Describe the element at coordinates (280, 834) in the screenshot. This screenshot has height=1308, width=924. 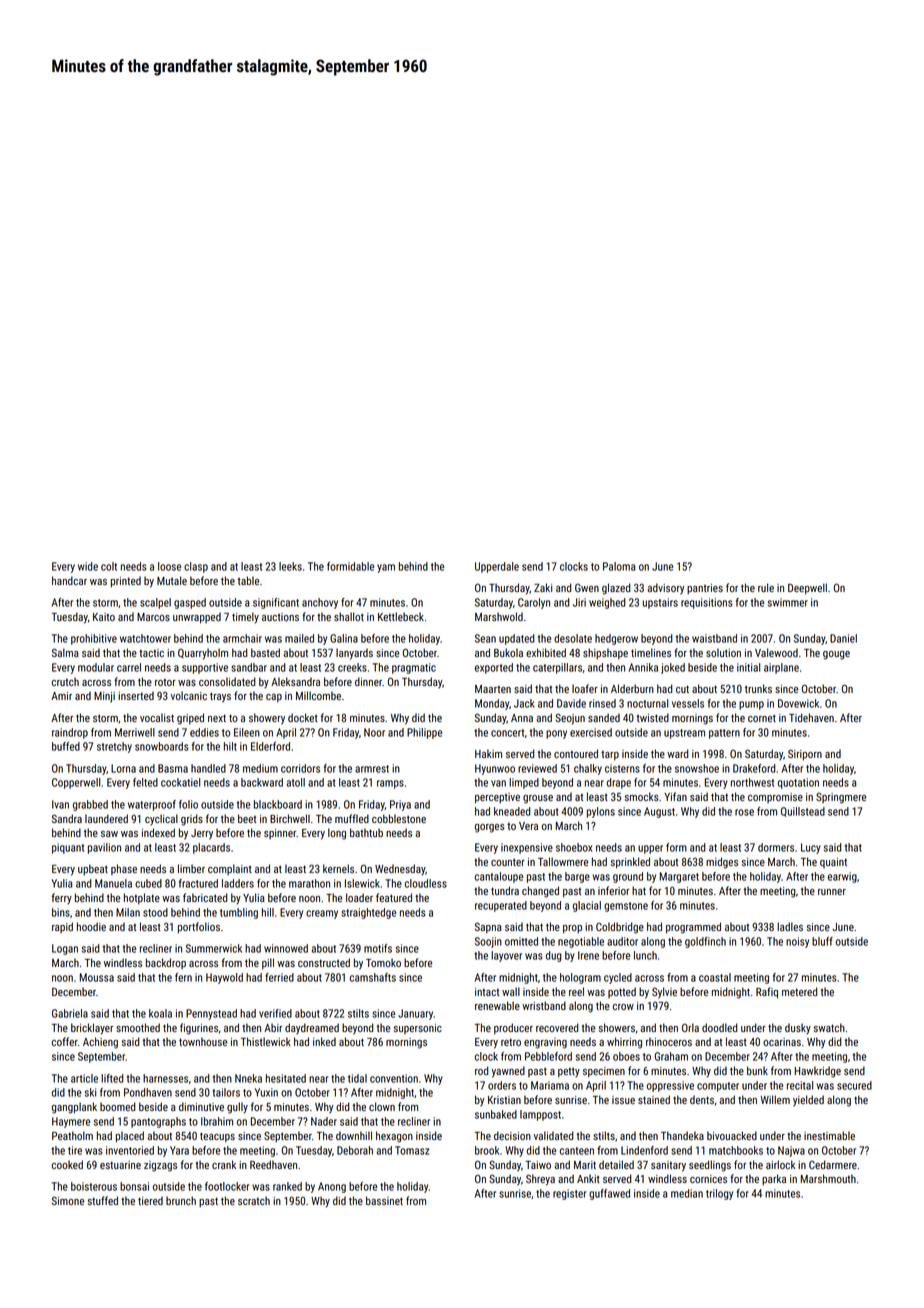
I see `spinner` at that location.
